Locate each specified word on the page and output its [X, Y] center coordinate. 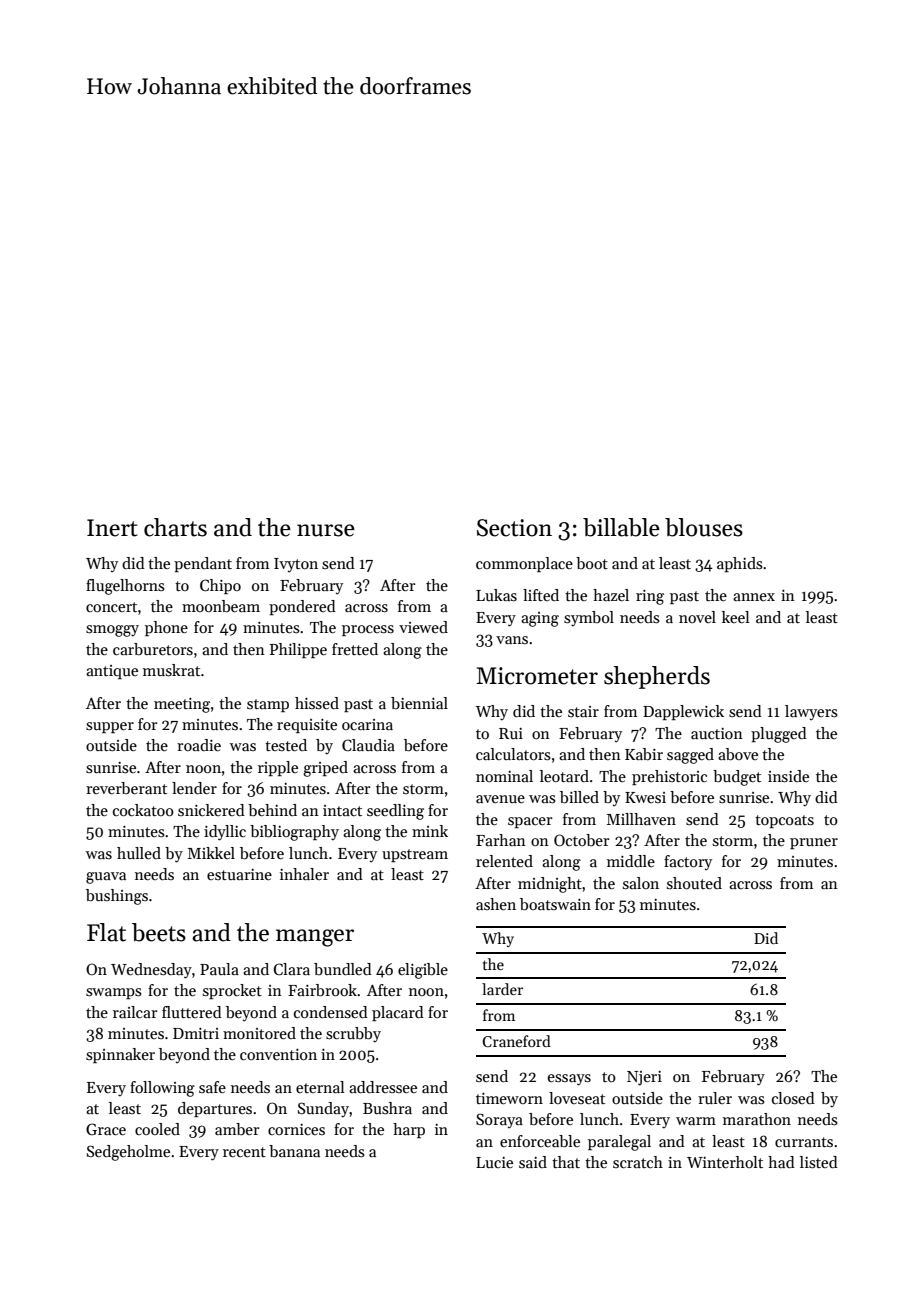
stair [583, 711]
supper [110, 727]
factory [688, 863]
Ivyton [296, 565]
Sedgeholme [128, 1153]
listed [819, 1162]
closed [793, 1098]
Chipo [220, 586]
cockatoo [143, 810]
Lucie [494, 1162]
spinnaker [120, 1055]
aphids [740, 564]
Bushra [387, 1108]
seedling [395, 812]
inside [788, 776]
